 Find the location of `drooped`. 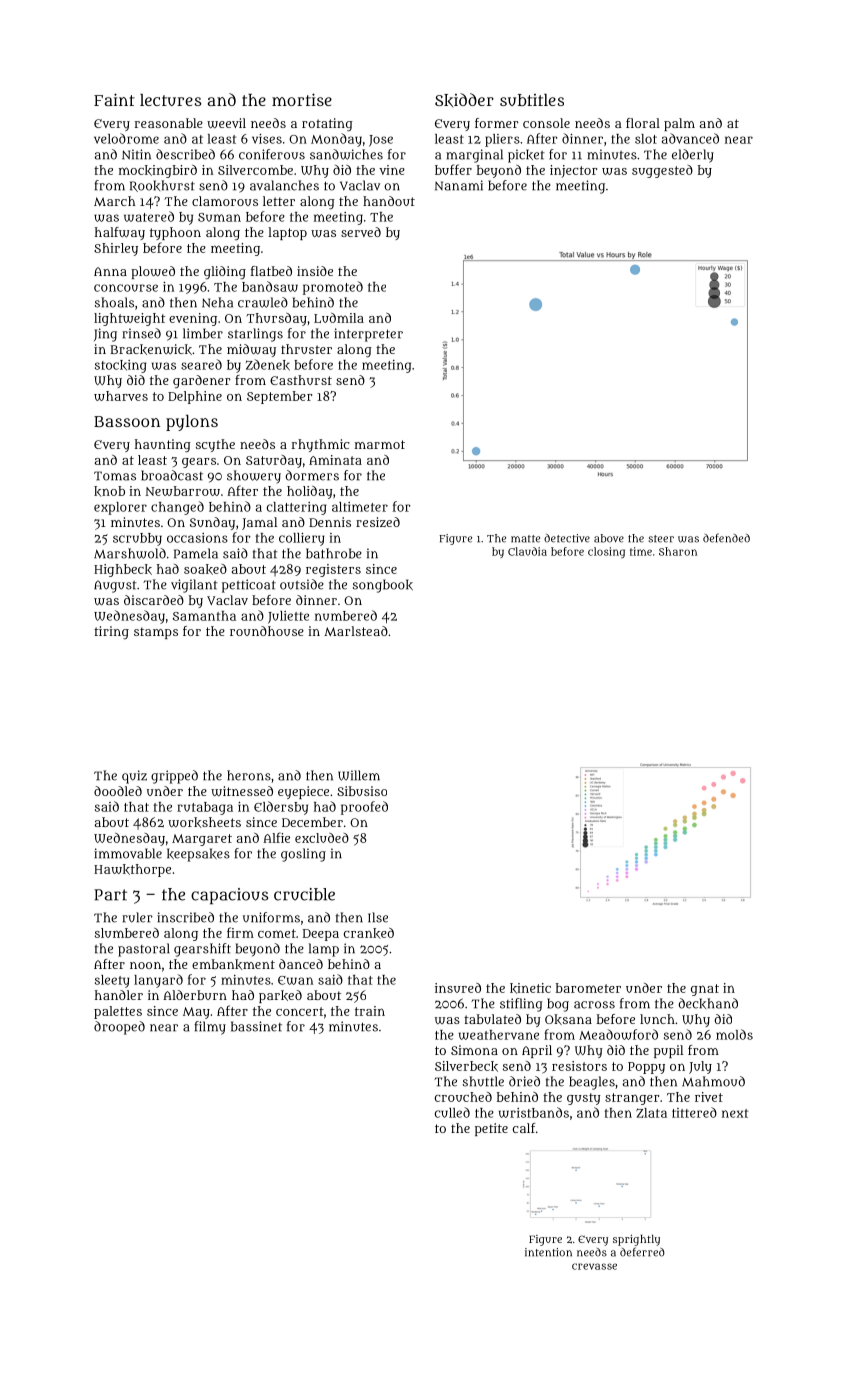

drooped is located at coordinates (119, 1028).
